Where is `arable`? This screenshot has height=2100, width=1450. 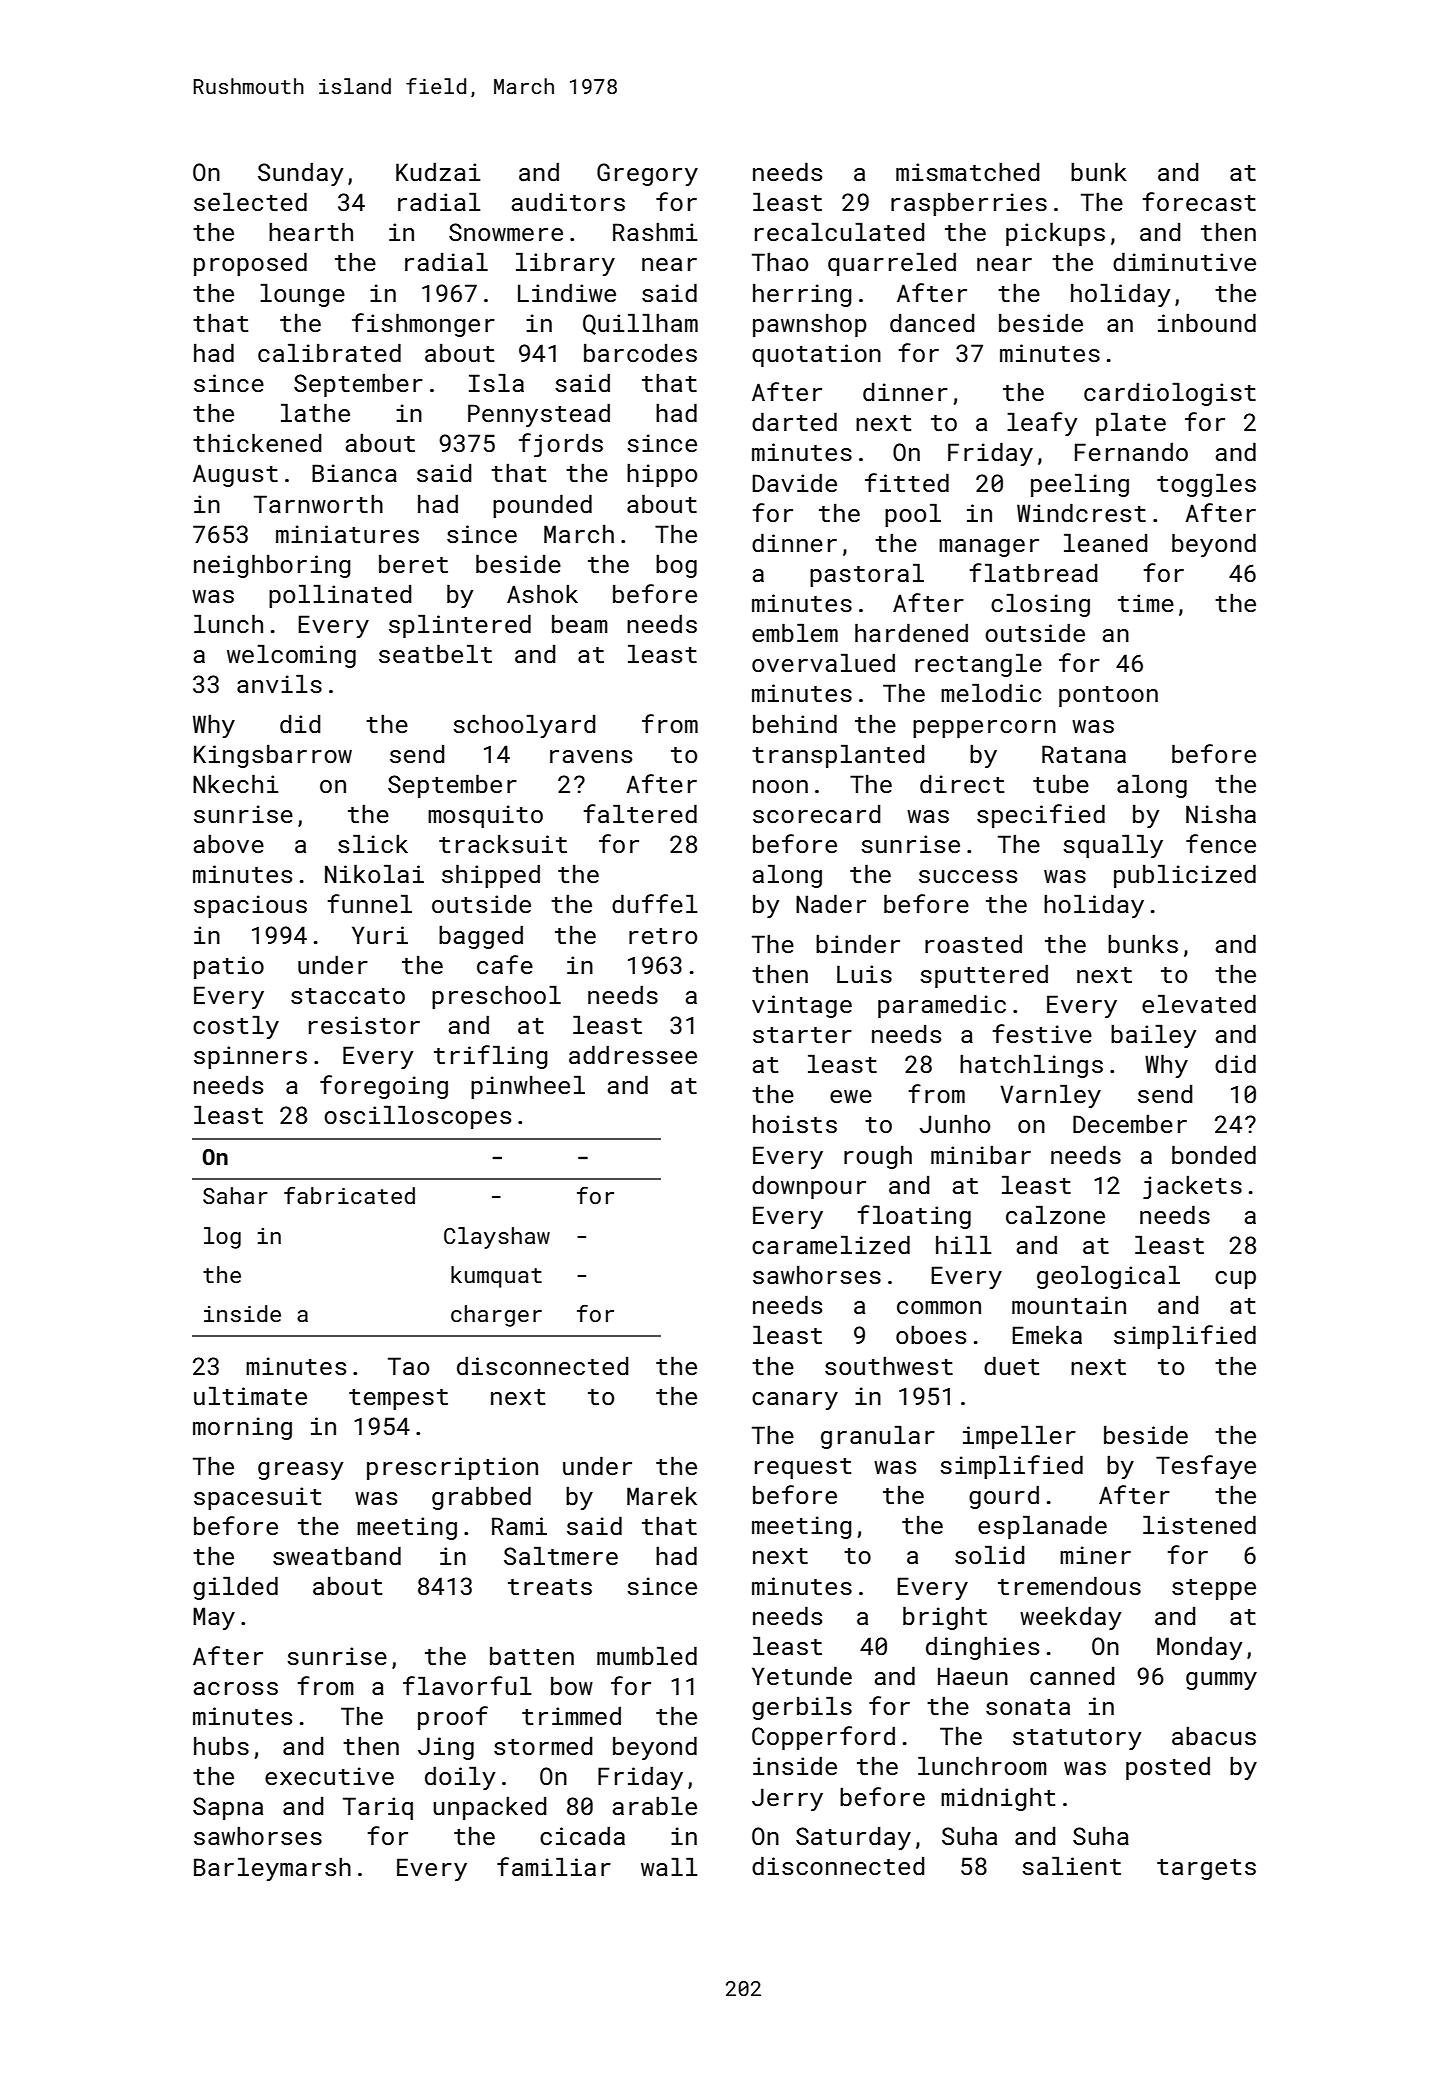 arable is located at coordinates (655, 1805).
